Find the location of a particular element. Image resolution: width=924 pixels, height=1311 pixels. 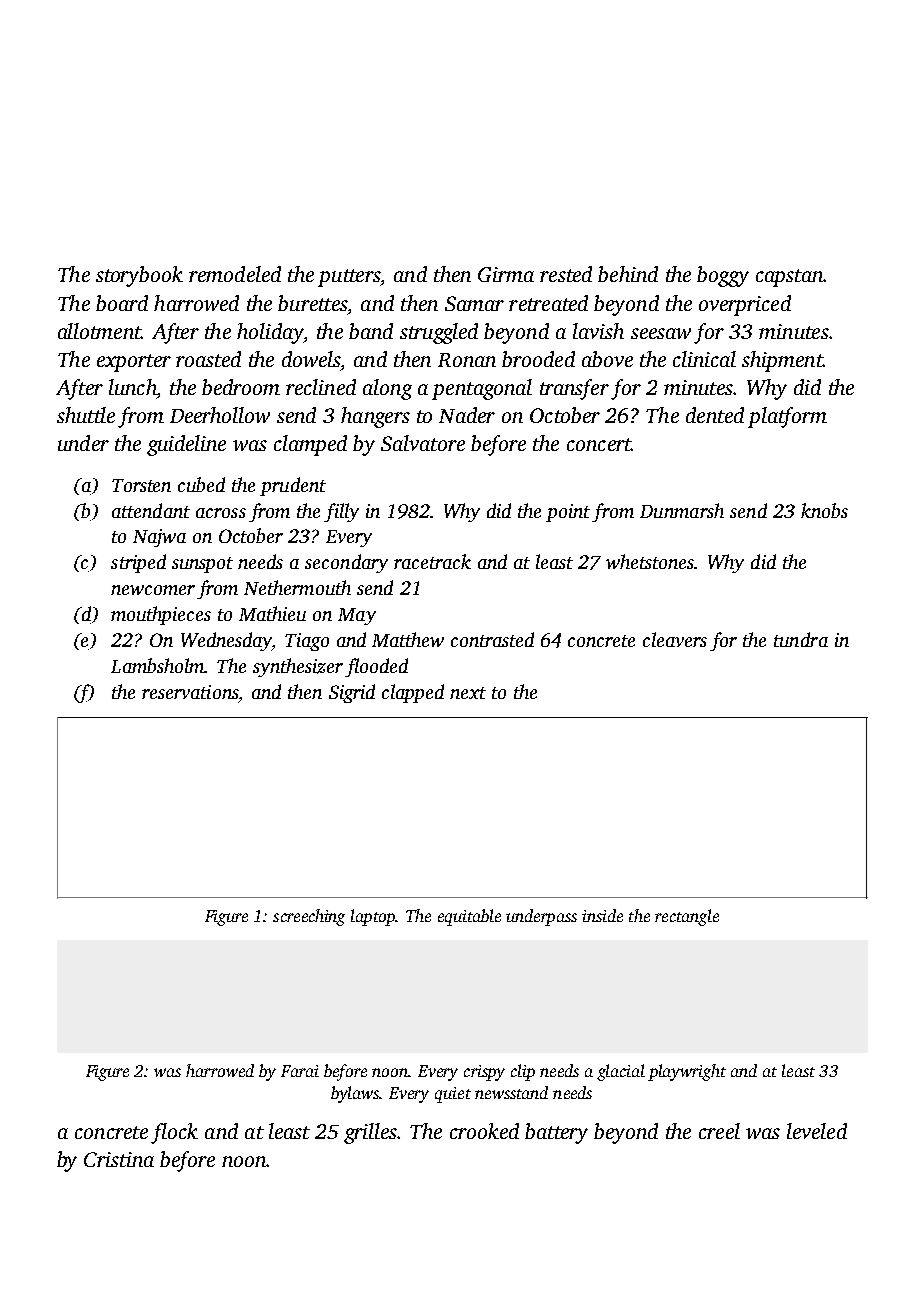

inside is located at coordinates (602, 915).
